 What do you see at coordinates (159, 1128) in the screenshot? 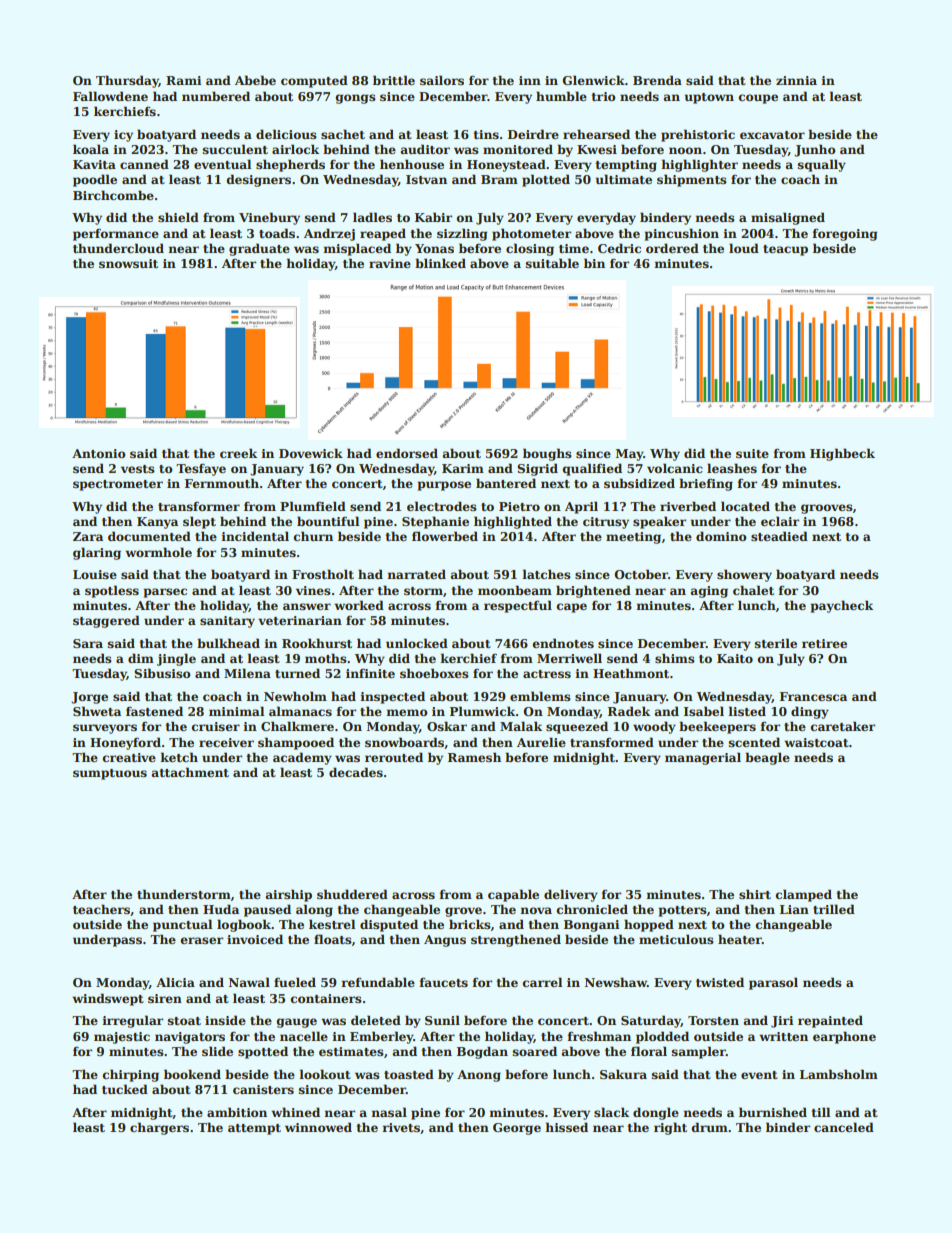
I see `chargers` at bounding box center [159, 1128].
